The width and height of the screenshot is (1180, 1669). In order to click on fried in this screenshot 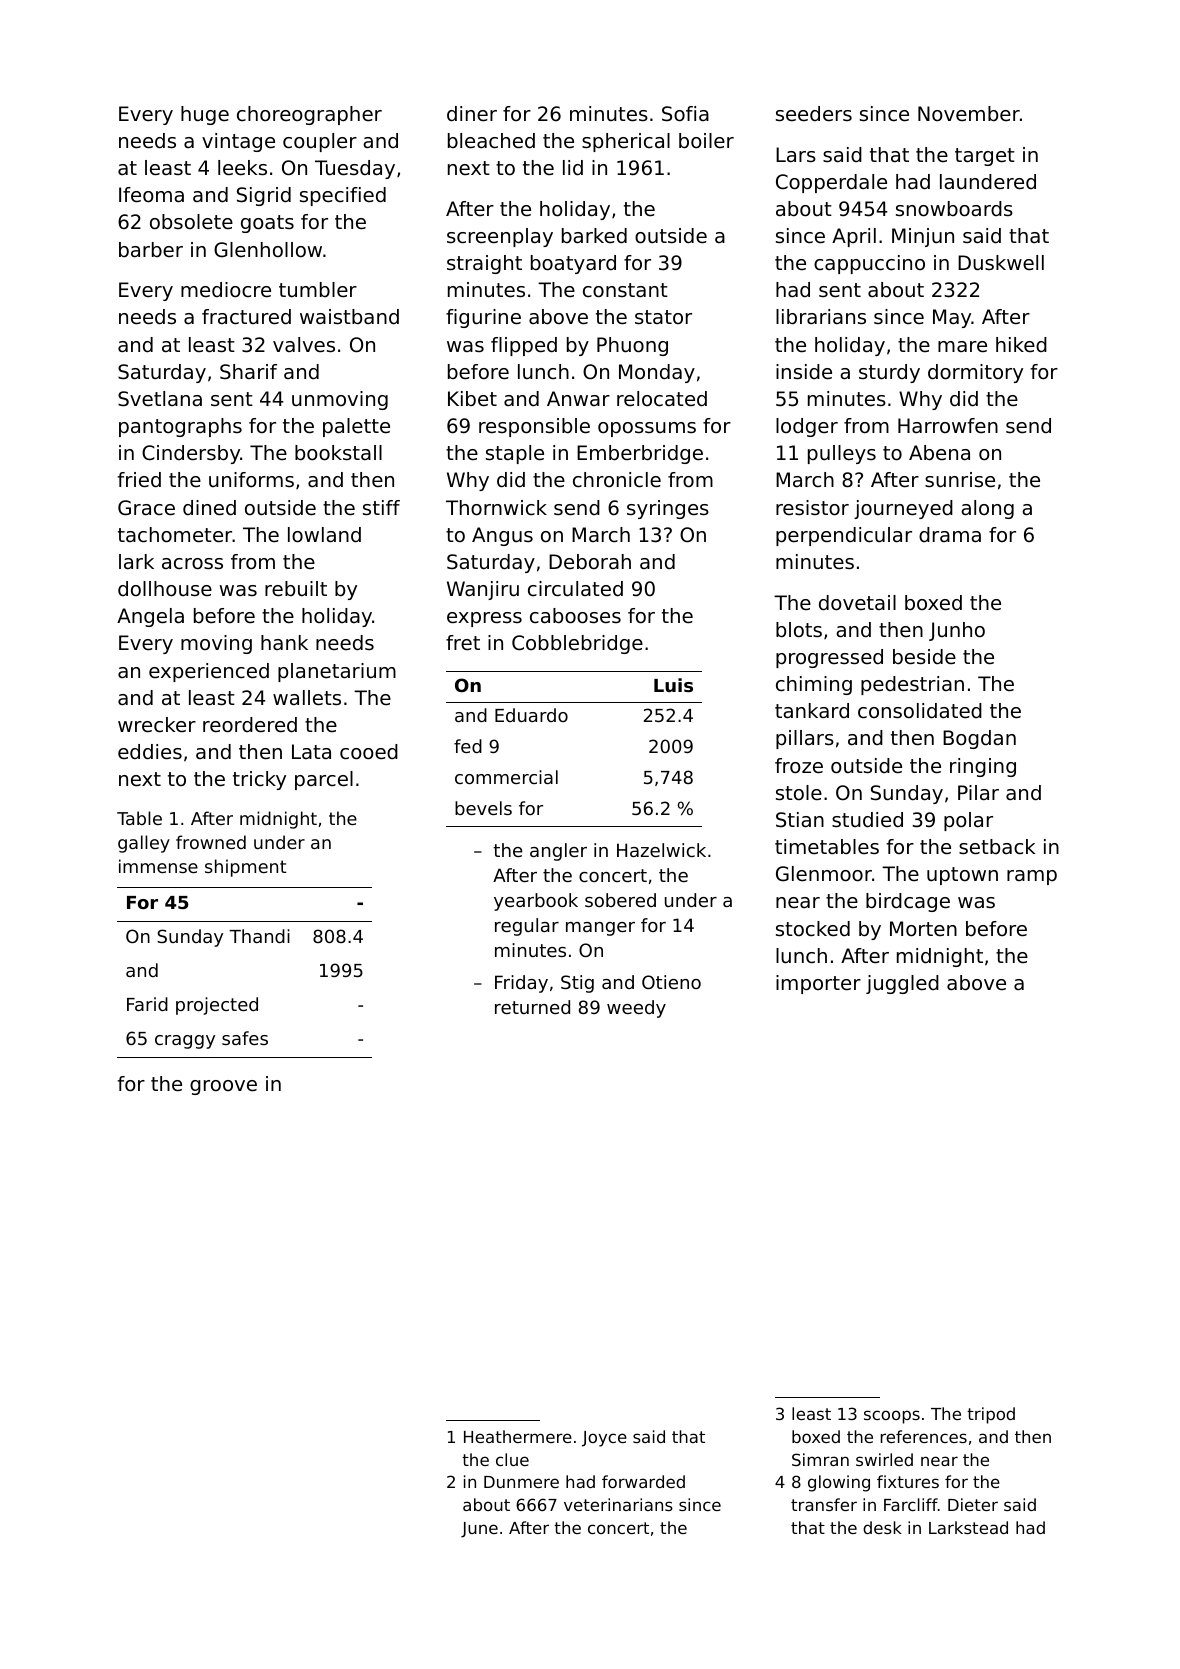, I will do `click(139, 480)`.
